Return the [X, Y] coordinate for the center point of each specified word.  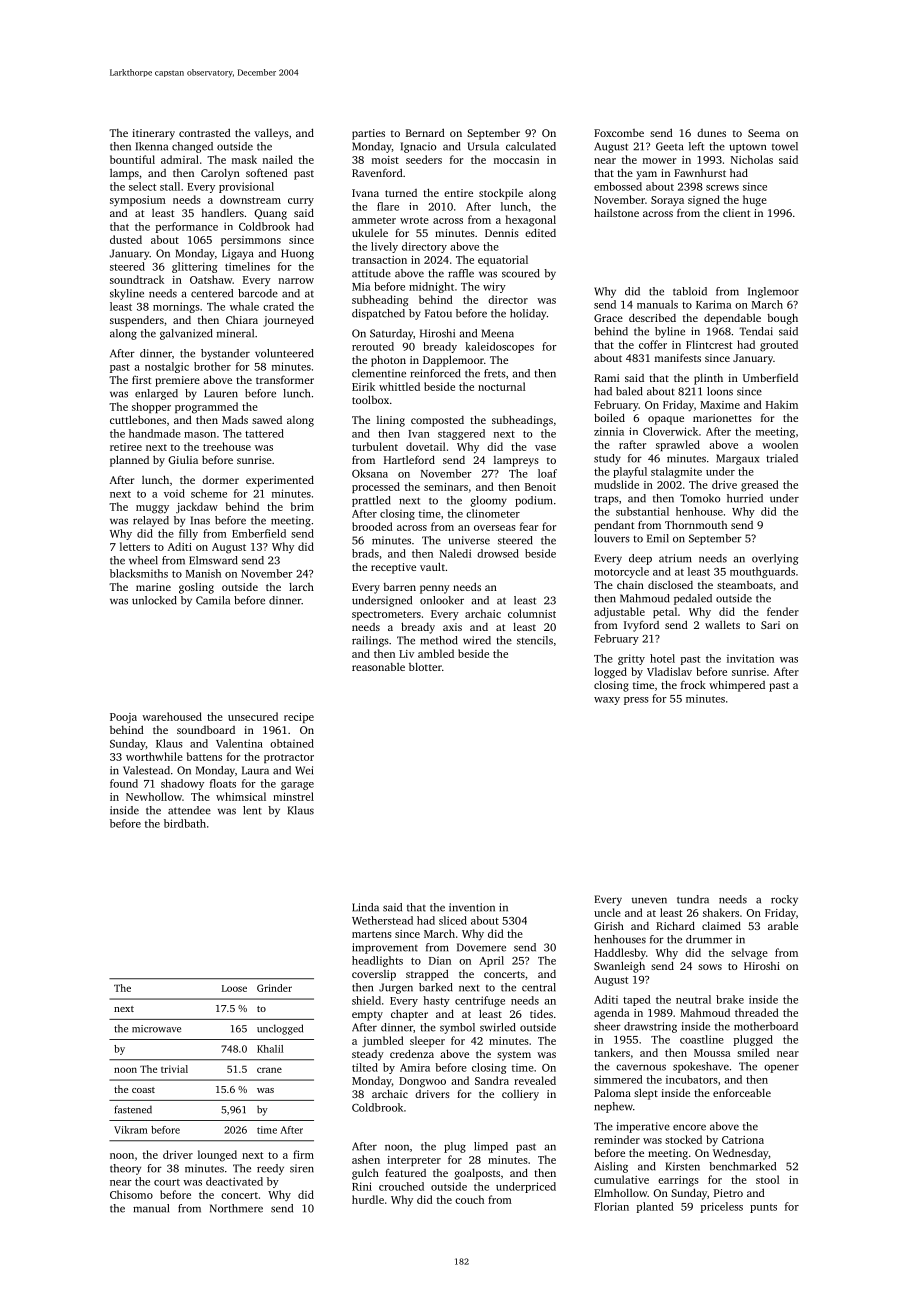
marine [153, 587]
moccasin [516, 160]
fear [529, 526]
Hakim [782, 404]
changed [192, 147]
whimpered [737, 686]
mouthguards [762, 572]
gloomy [488, 501]
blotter [425, 667]
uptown [747, 148]
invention [472, 907]
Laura [255, 770]
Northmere [236, 1208]
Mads [235, 419]
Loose [234, 988]
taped [637, 1000]
